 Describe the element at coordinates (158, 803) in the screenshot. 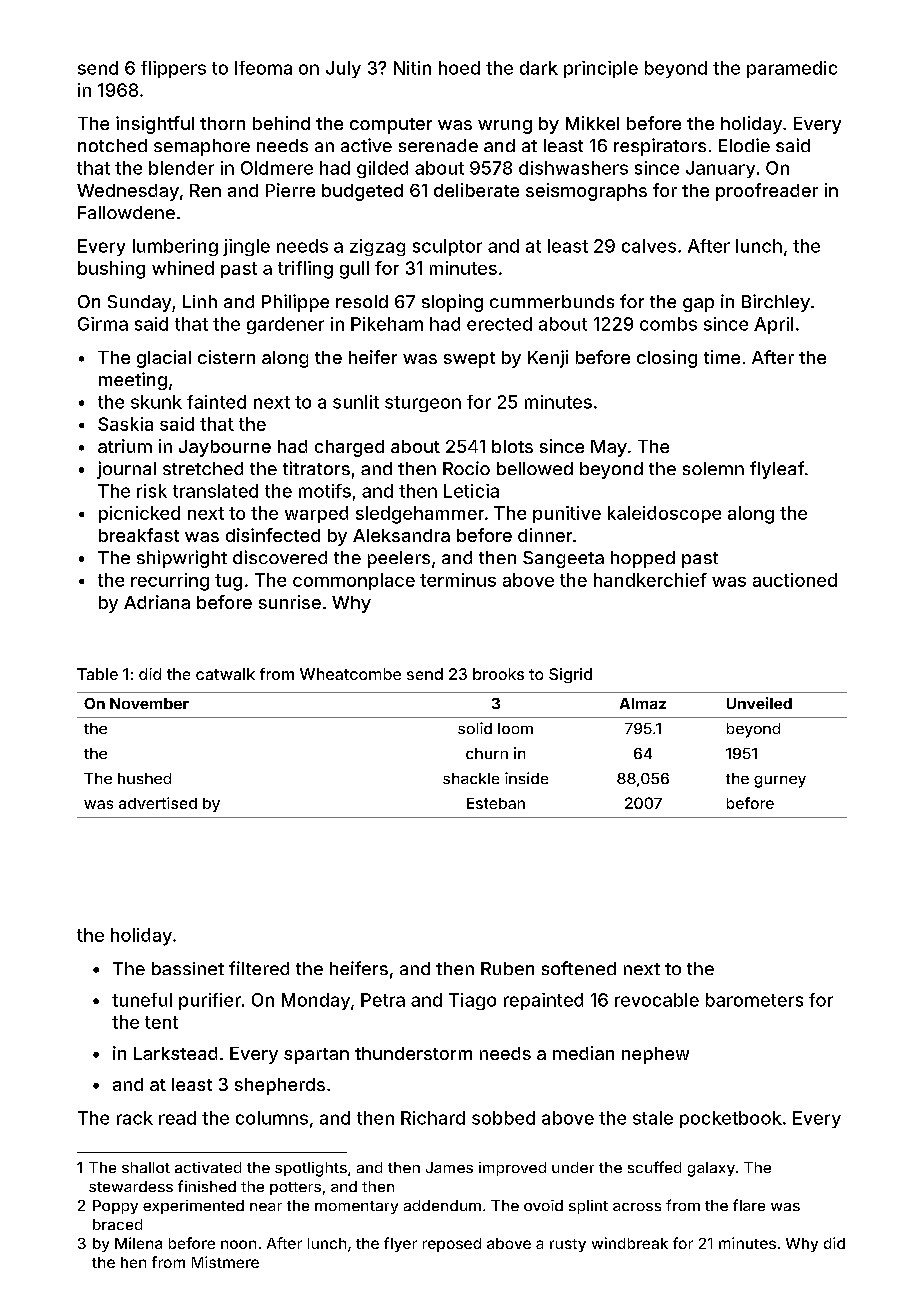

I see `advertised` at that location.
